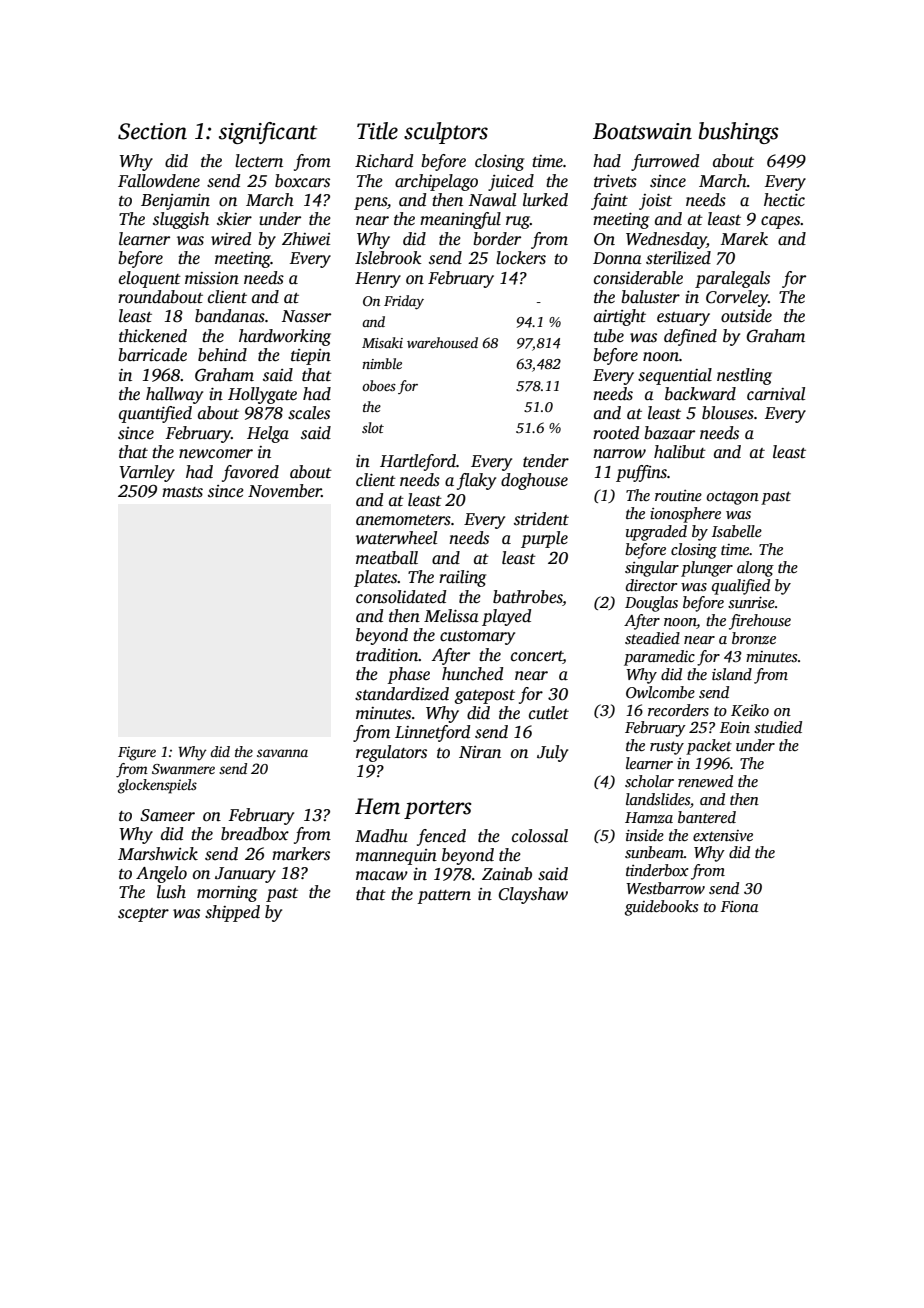  What do you see at coordinates (446, 133) in the image?
I see `sculptors` at bounding box center [446, 133].
